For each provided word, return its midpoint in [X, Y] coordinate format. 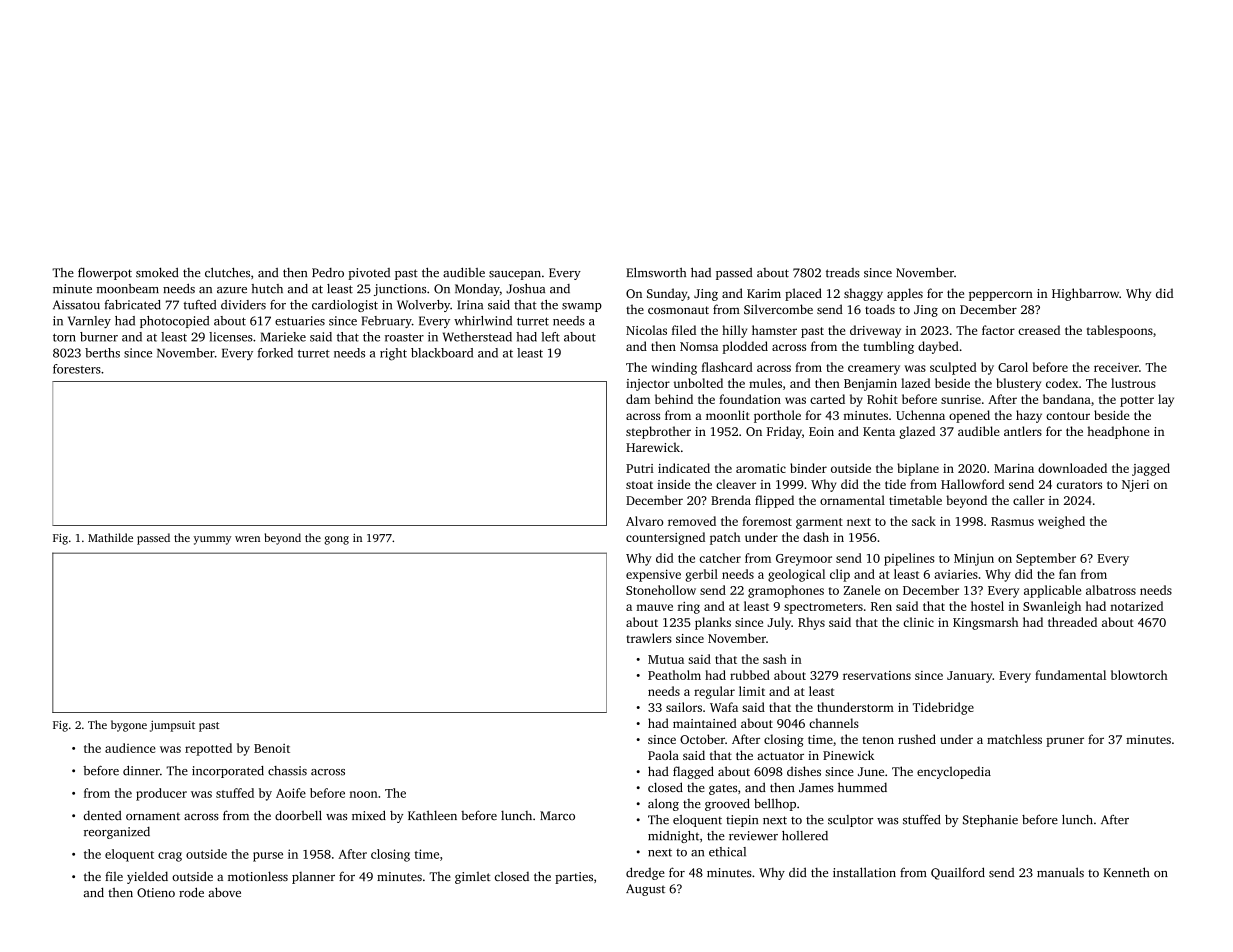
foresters [77, 369]
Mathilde [110, 537]
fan [1067, 574]
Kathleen [432, 815]
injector [648, 385]
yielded [147, 877]
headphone [1118, 432]
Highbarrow [1085, 294]
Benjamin [870, 385]
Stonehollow [661, 590]
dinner [141, 771]
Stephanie [990, 821]
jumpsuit [172, 726]
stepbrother [658, 432]
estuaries [300, 321]
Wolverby [423, 306]
